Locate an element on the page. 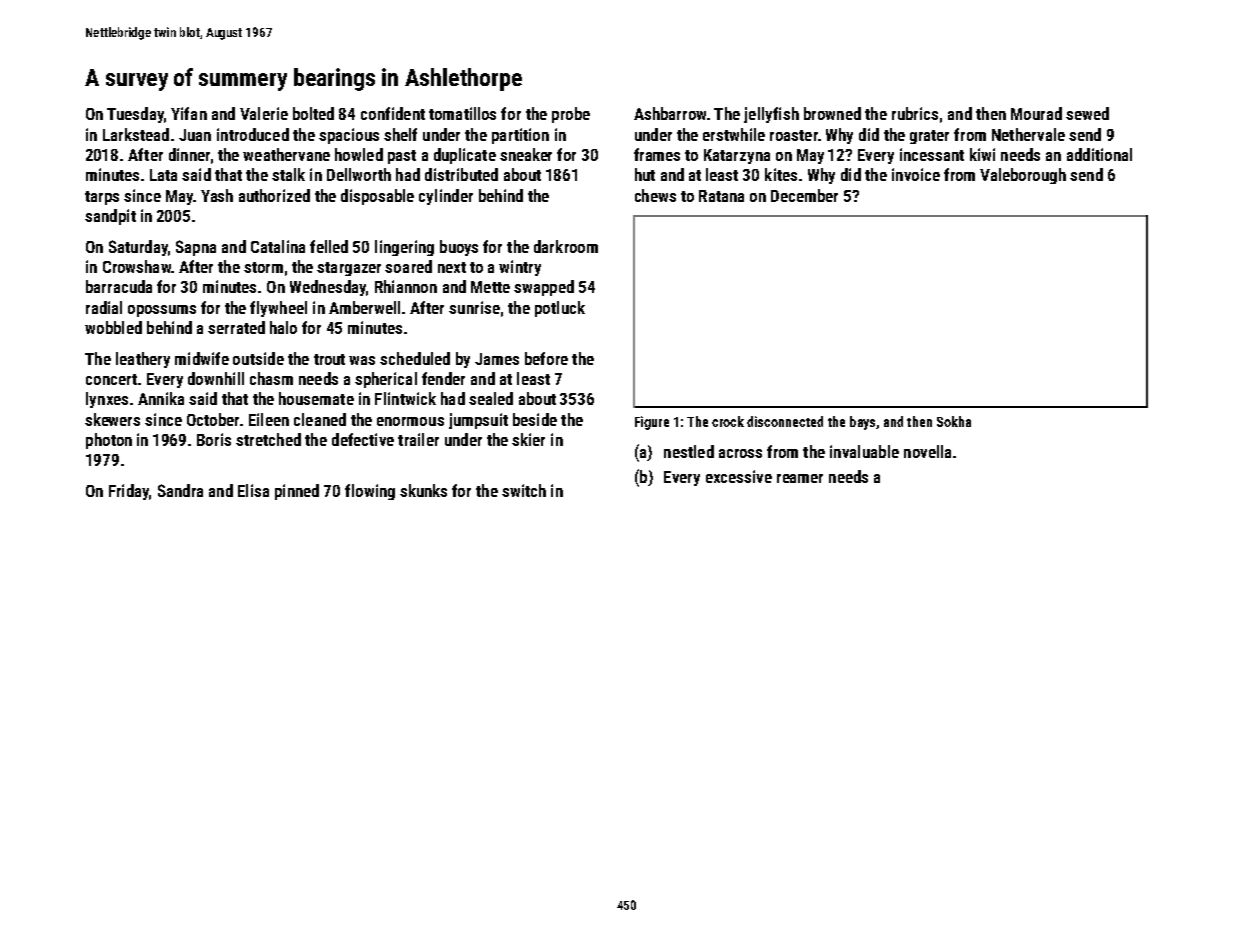  Nethervale is located at coordinates (1028, 134).
